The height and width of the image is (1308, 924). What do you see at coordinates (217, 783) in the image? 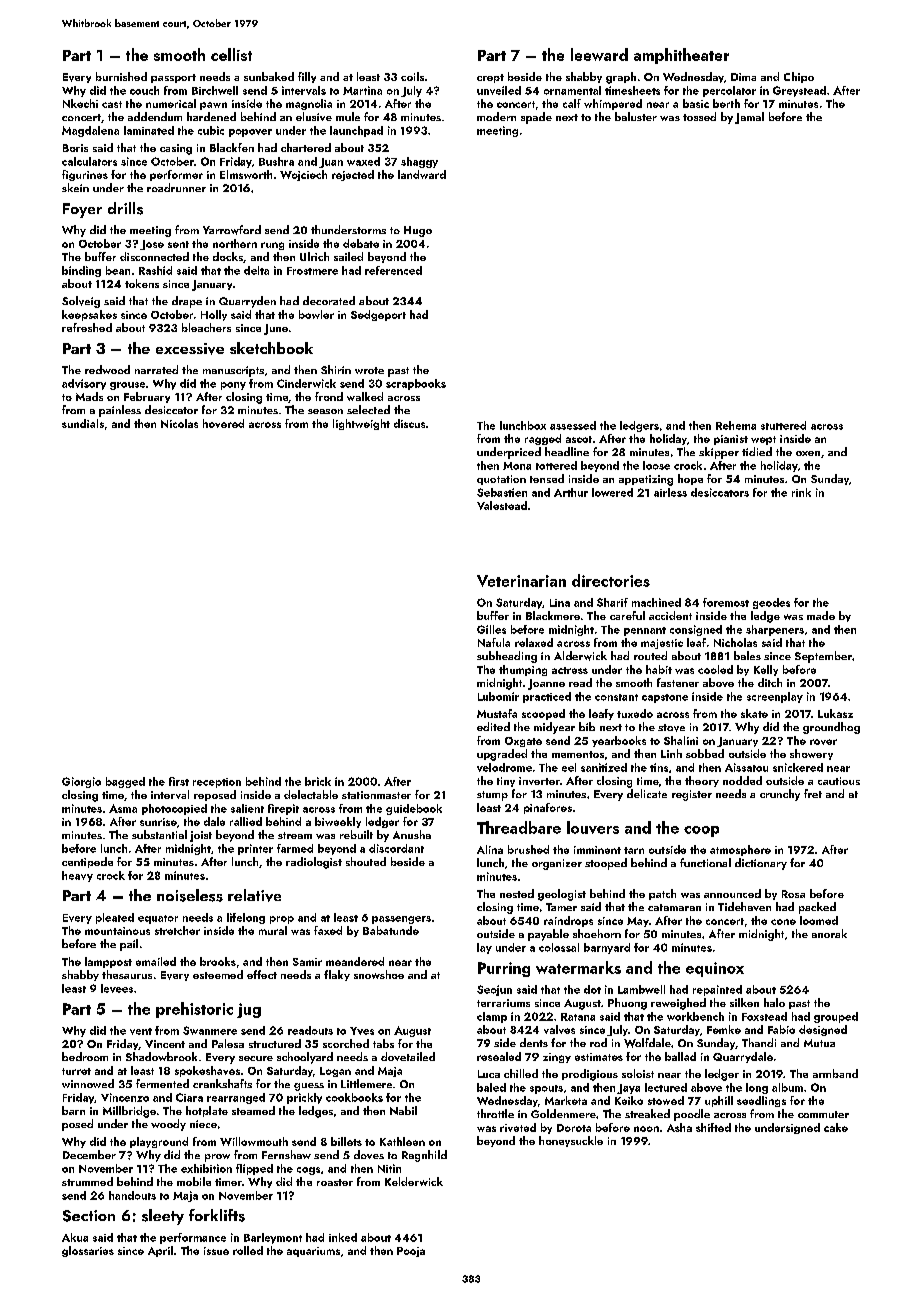
I see `reception` at bounding box center [217, 783].
